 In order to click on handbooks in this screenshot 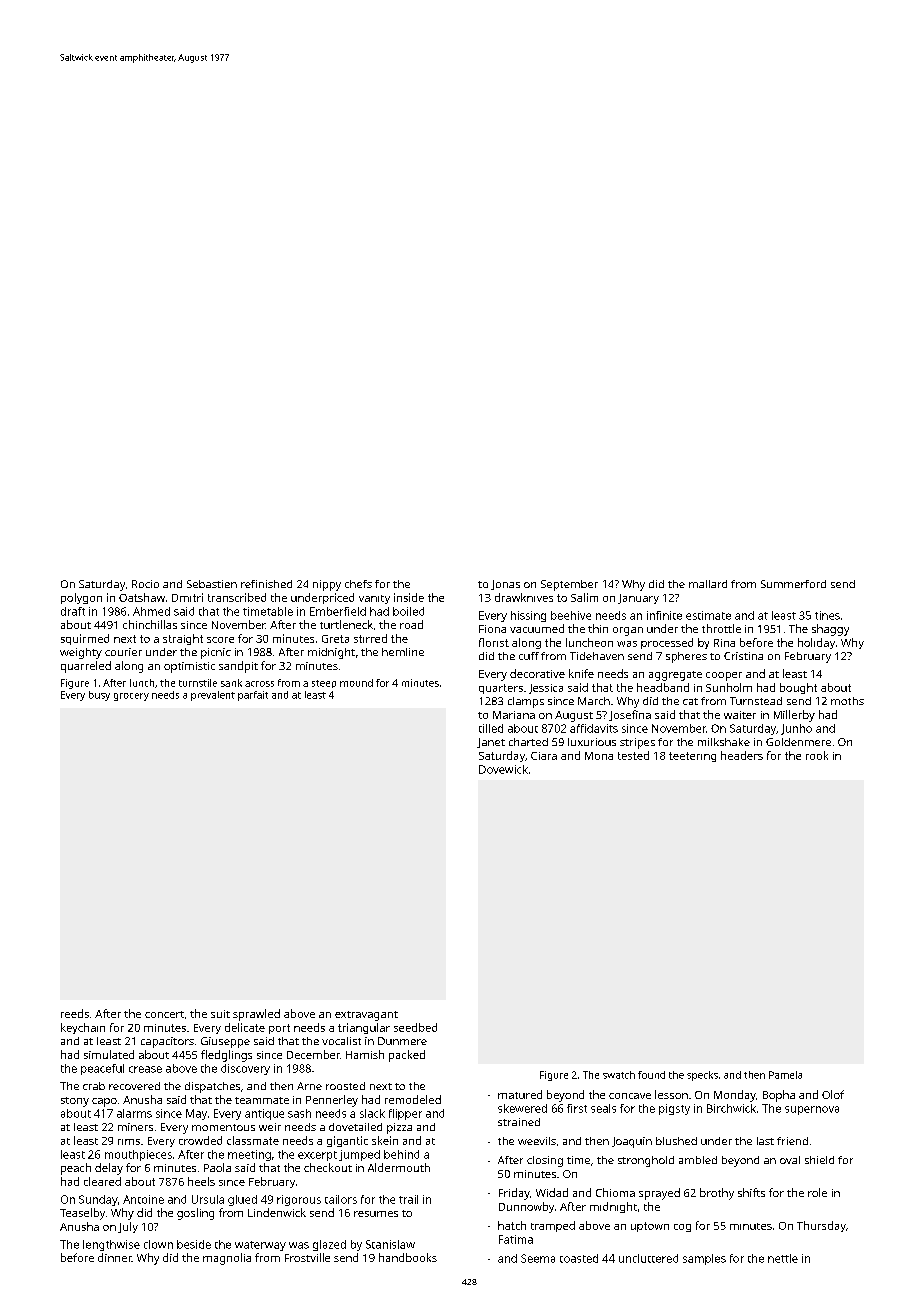, I will do `click(408, 1257)`.
